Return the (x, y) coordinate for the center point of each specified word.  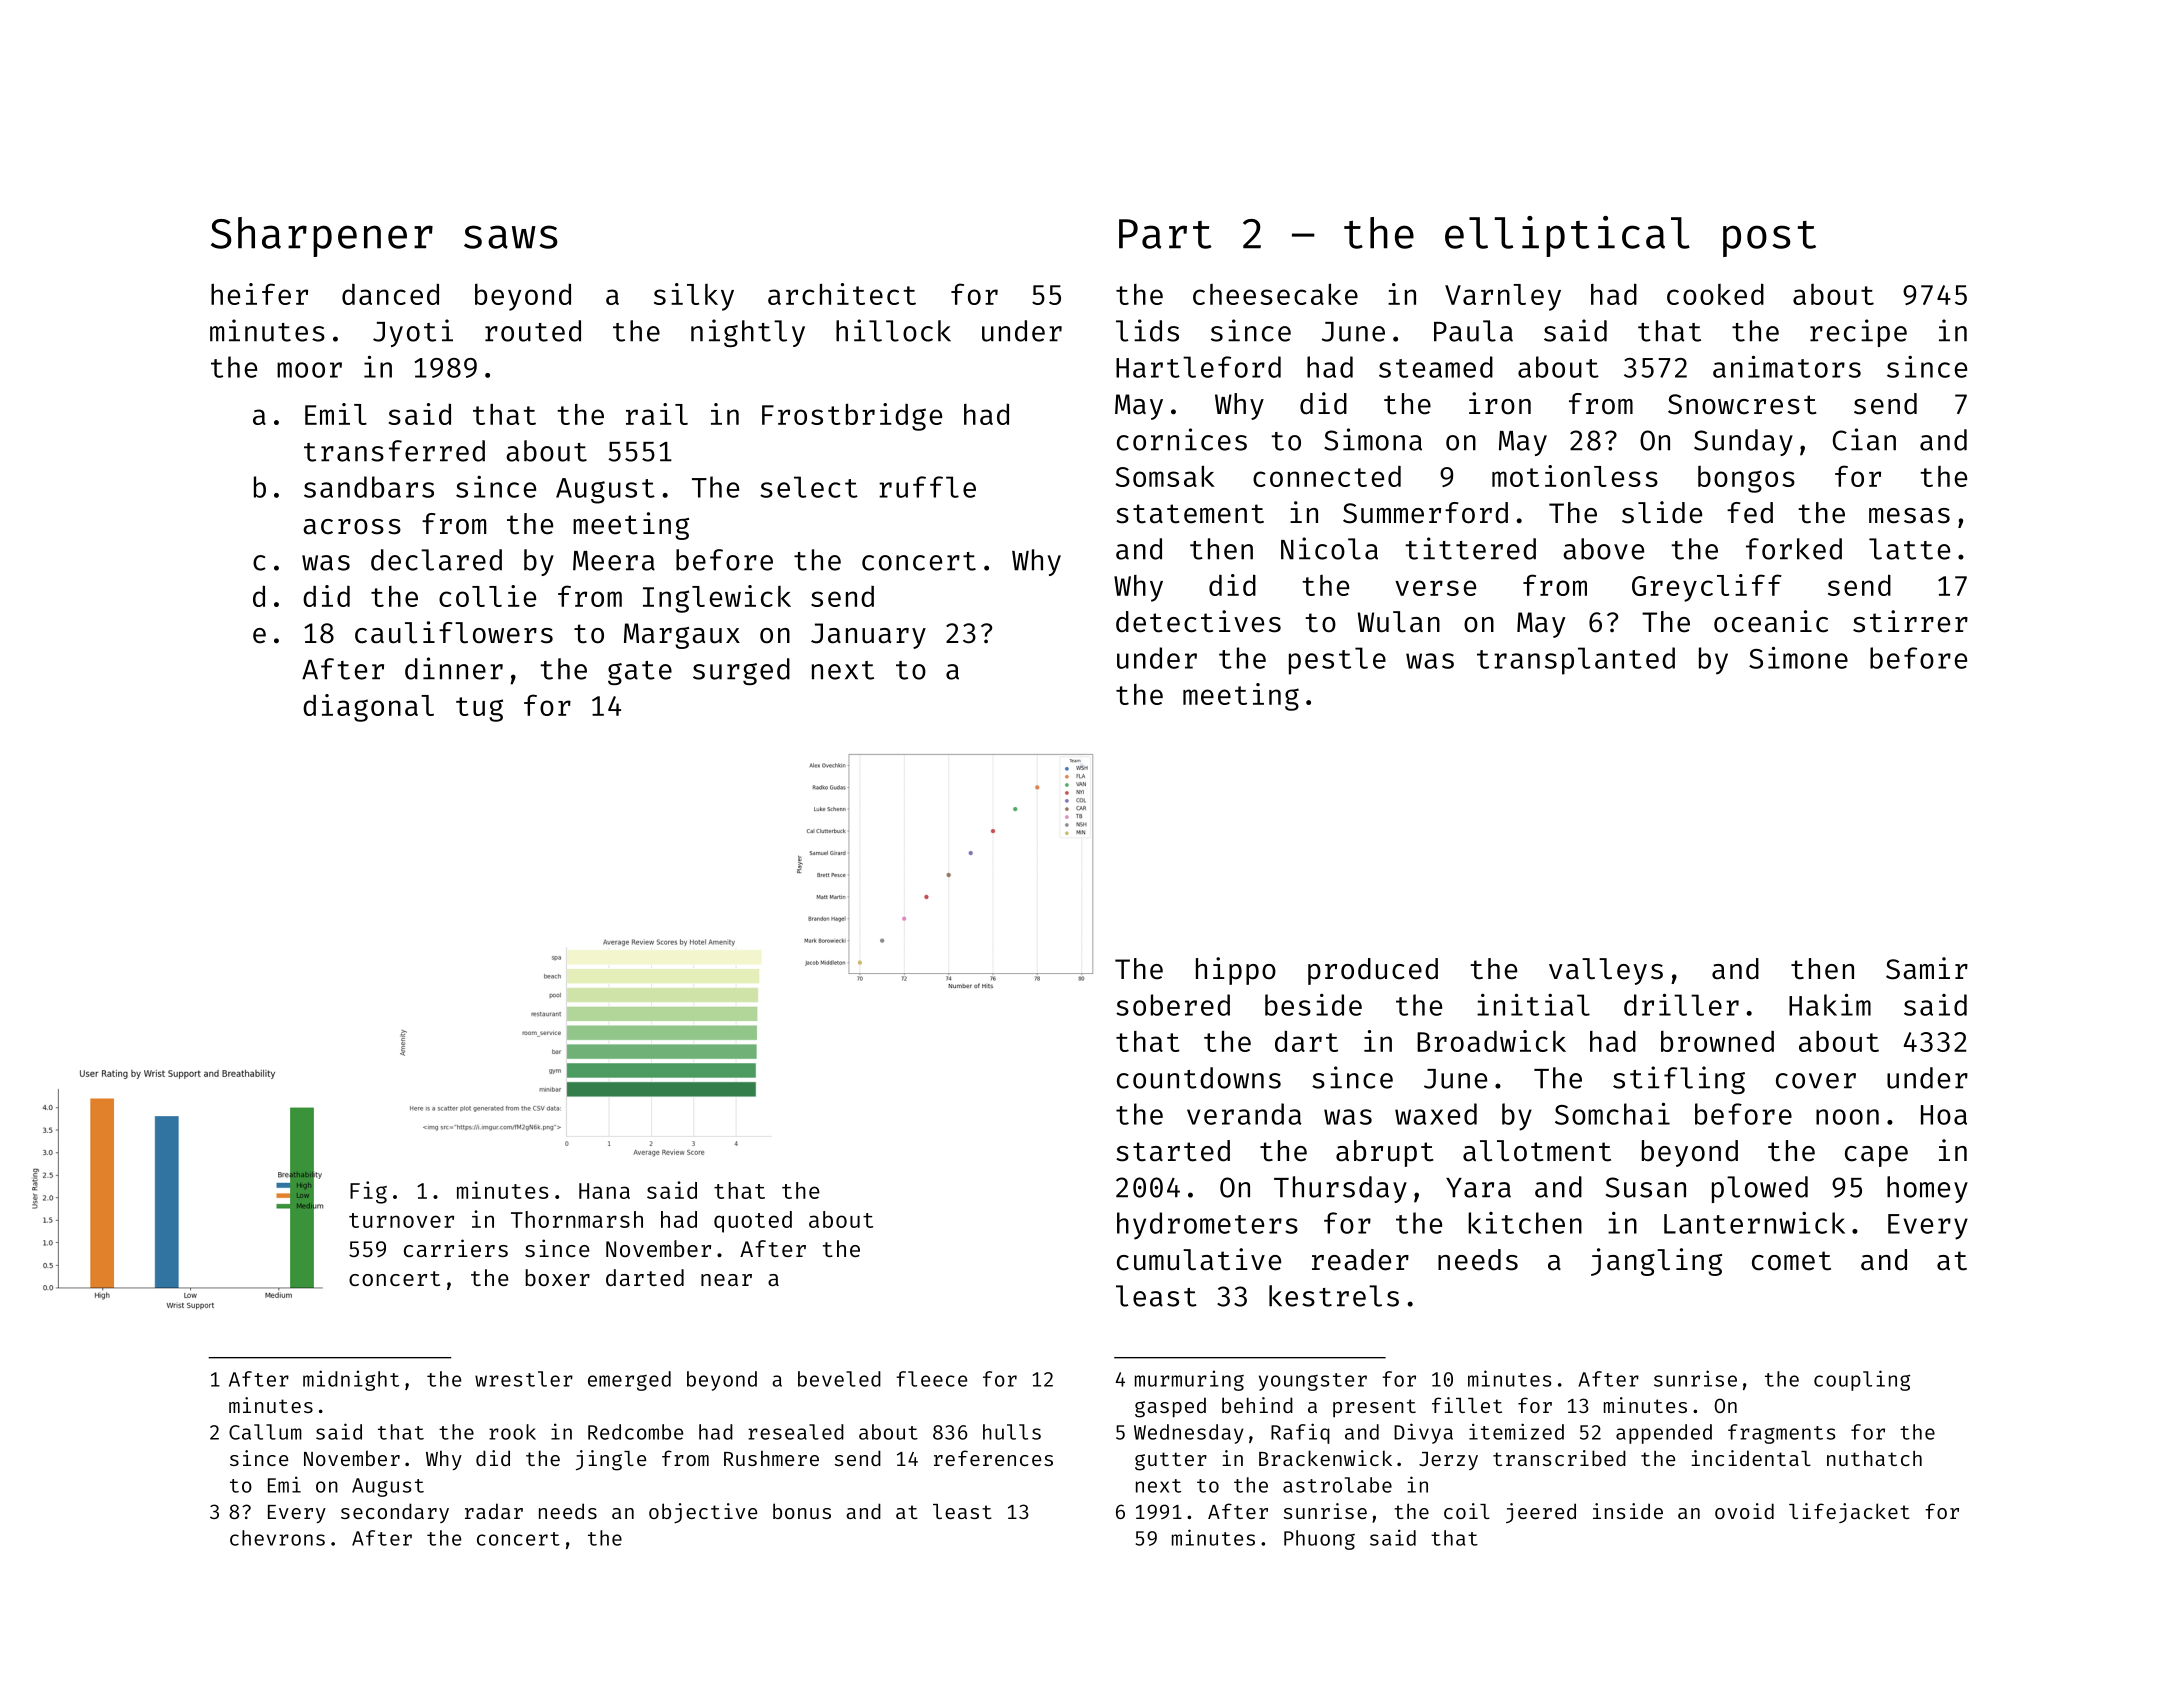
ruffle (927, 487)
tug (479, 709)
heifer (259, 294)
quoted (753, 1222)
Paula (1473, 331)
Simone (1798, 658)
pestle (1337, 661)
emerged (629, 1381)
